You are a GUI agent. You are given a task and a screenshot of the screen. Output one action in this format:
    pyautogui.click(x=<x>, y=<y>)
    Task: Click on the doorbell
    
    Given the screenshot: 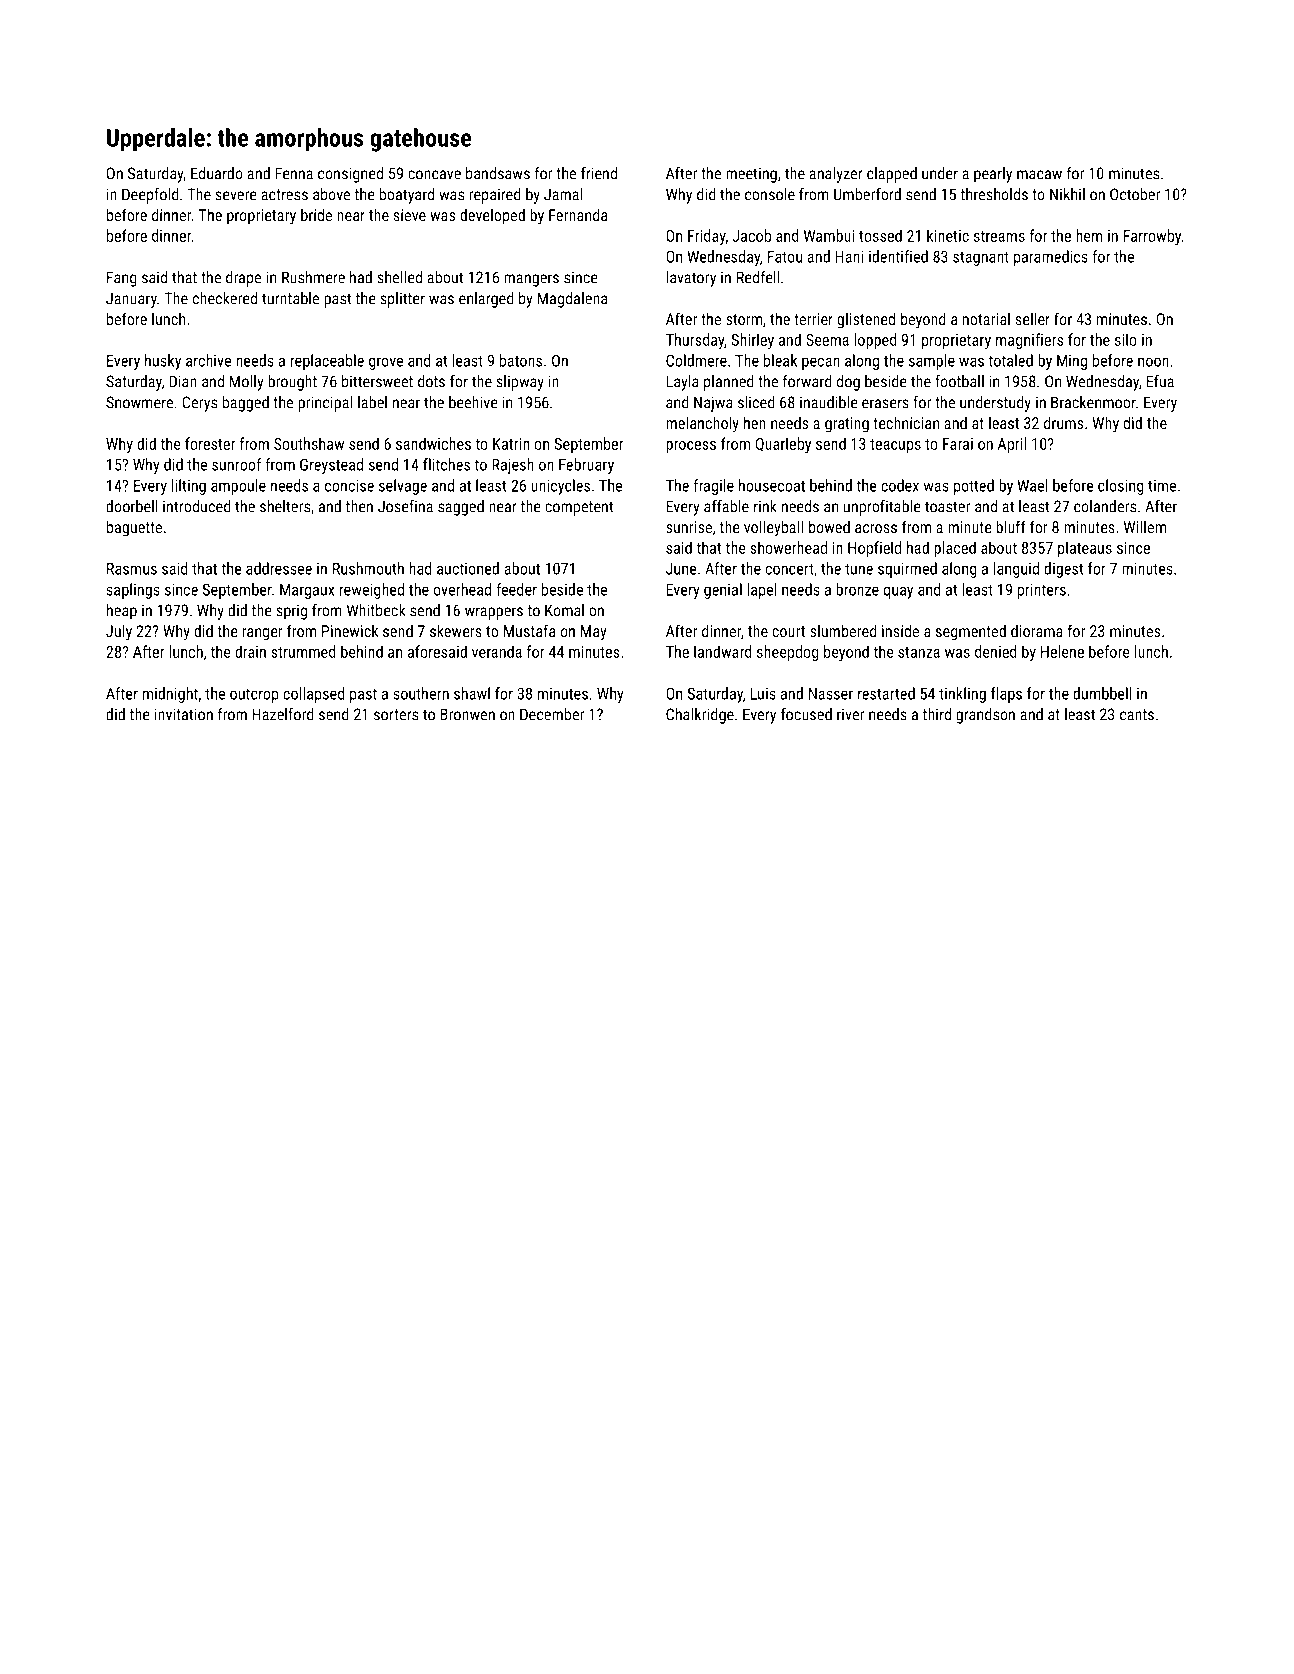 What is the action you would take?
    pyautogui.click(x=132, y=506)
